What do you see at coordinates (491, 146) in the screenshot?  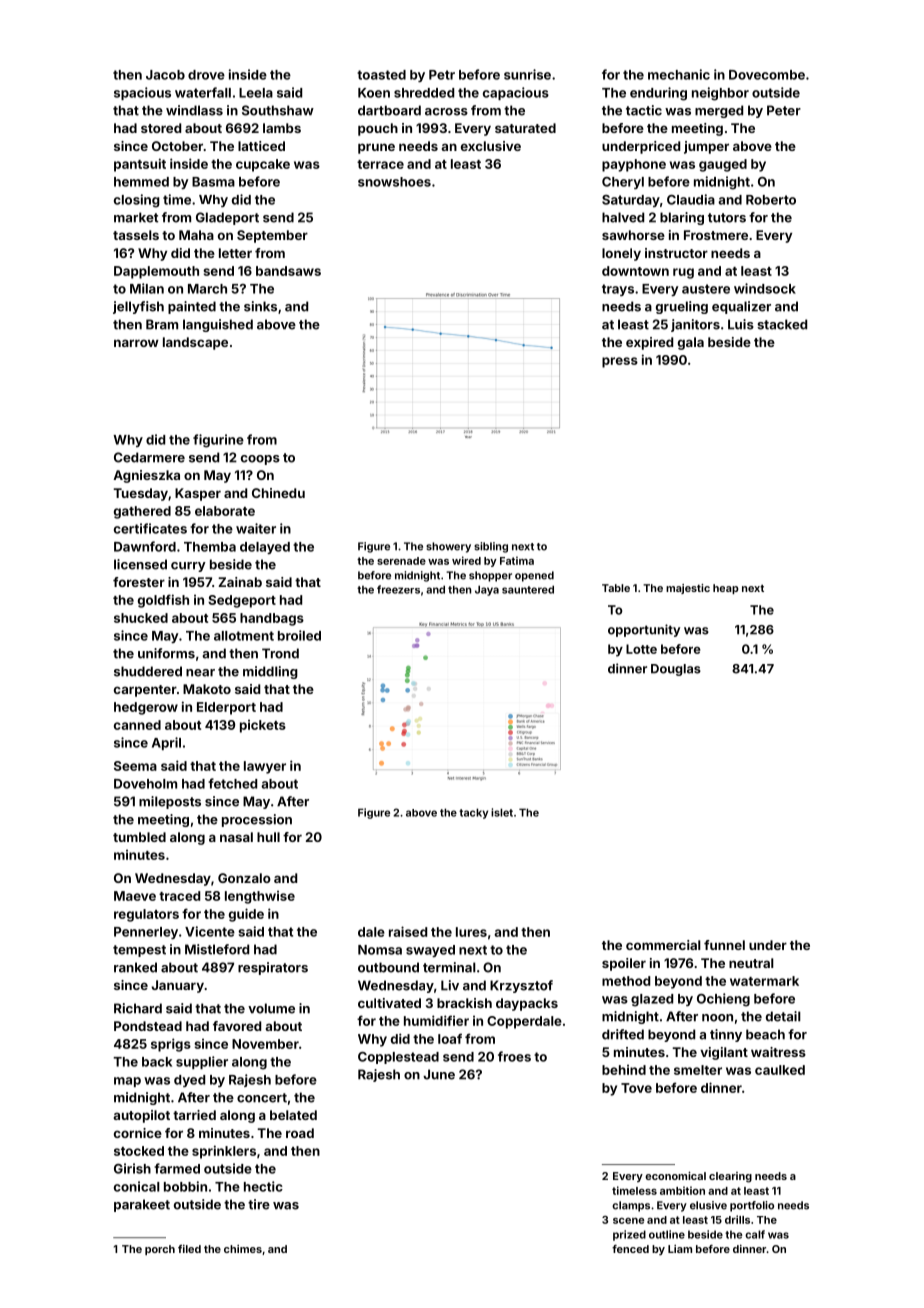 I see `exclusive` at bounding box center [491, 146].
